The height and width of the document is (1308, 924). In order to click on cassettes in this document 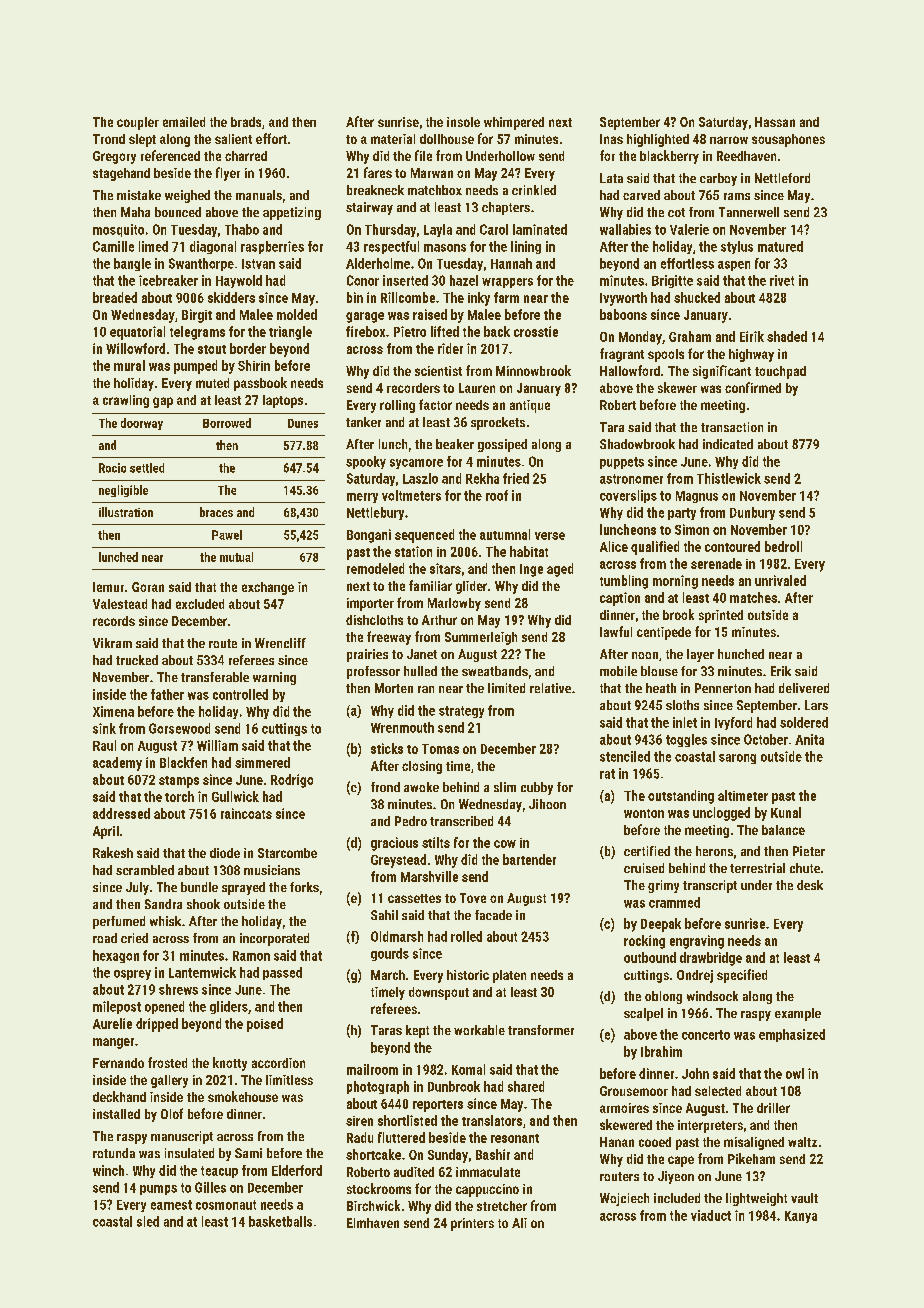, I will do `click(414, 898)`.
